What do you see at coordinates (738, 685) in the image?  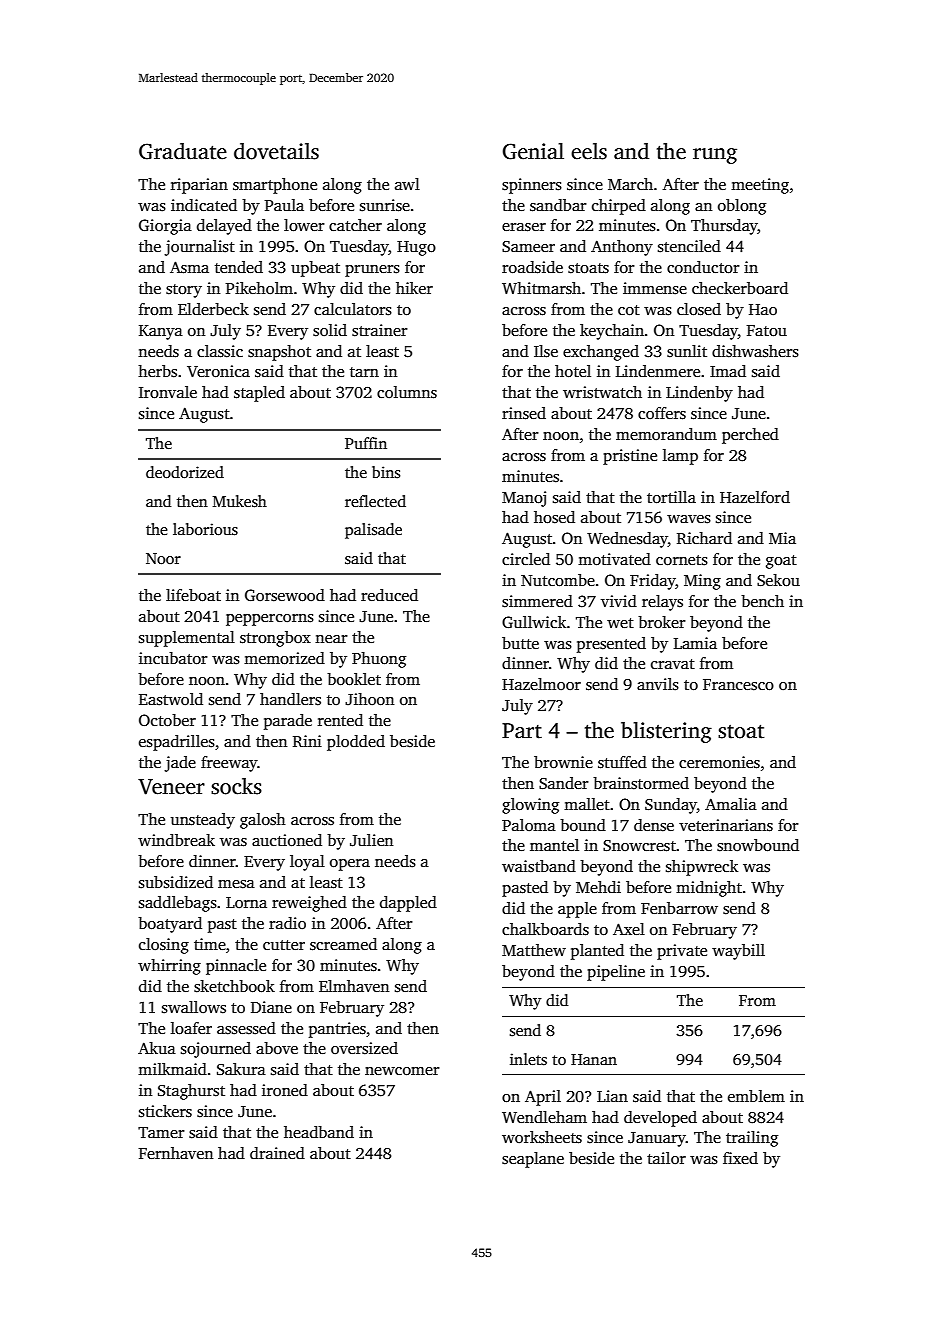 I see `Francesco` at bounding box center [738, 685].
